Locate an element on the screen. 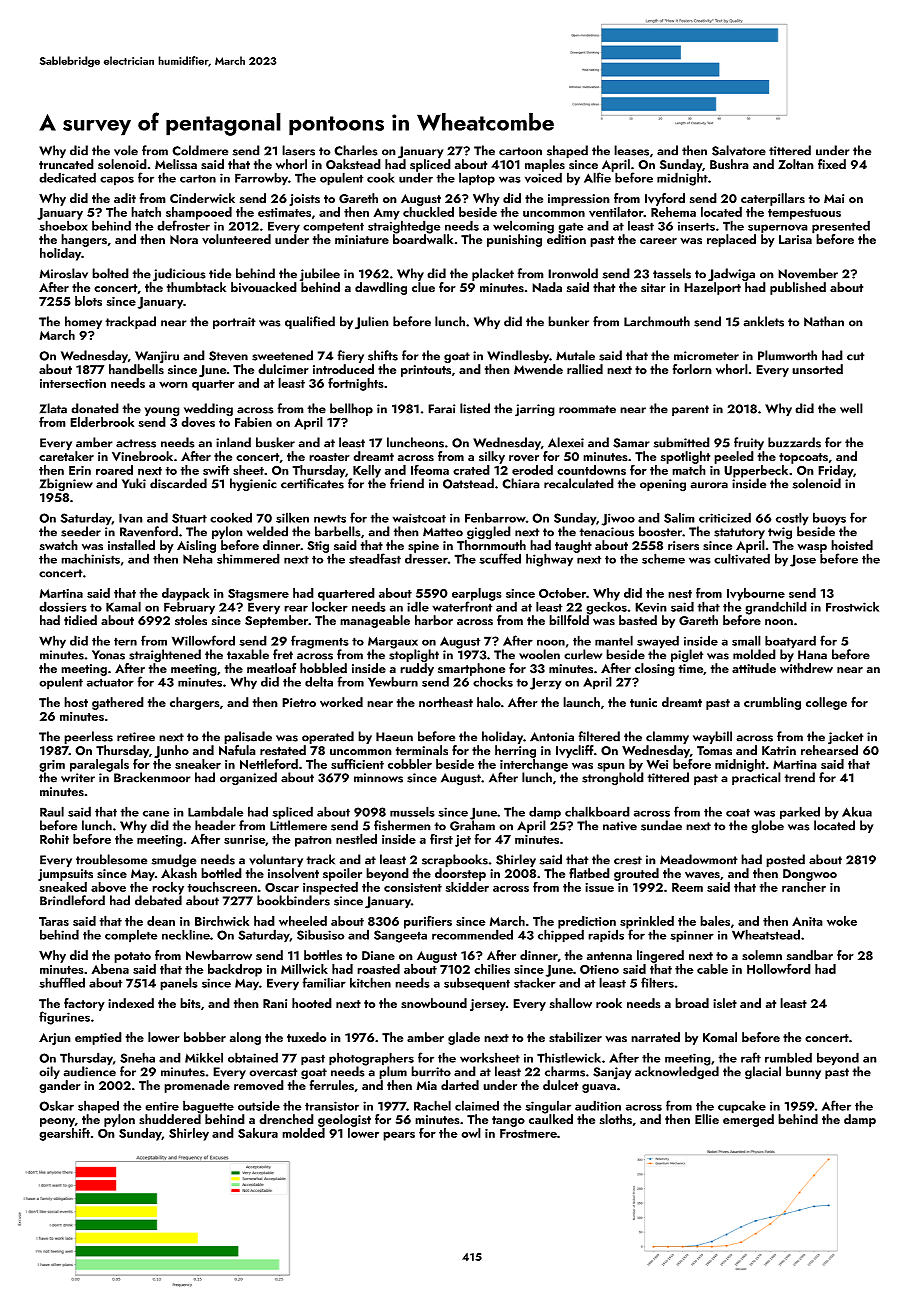 The height and width of the screenshot is (1308, 924). piglet is located at coordinates (687, 656).
